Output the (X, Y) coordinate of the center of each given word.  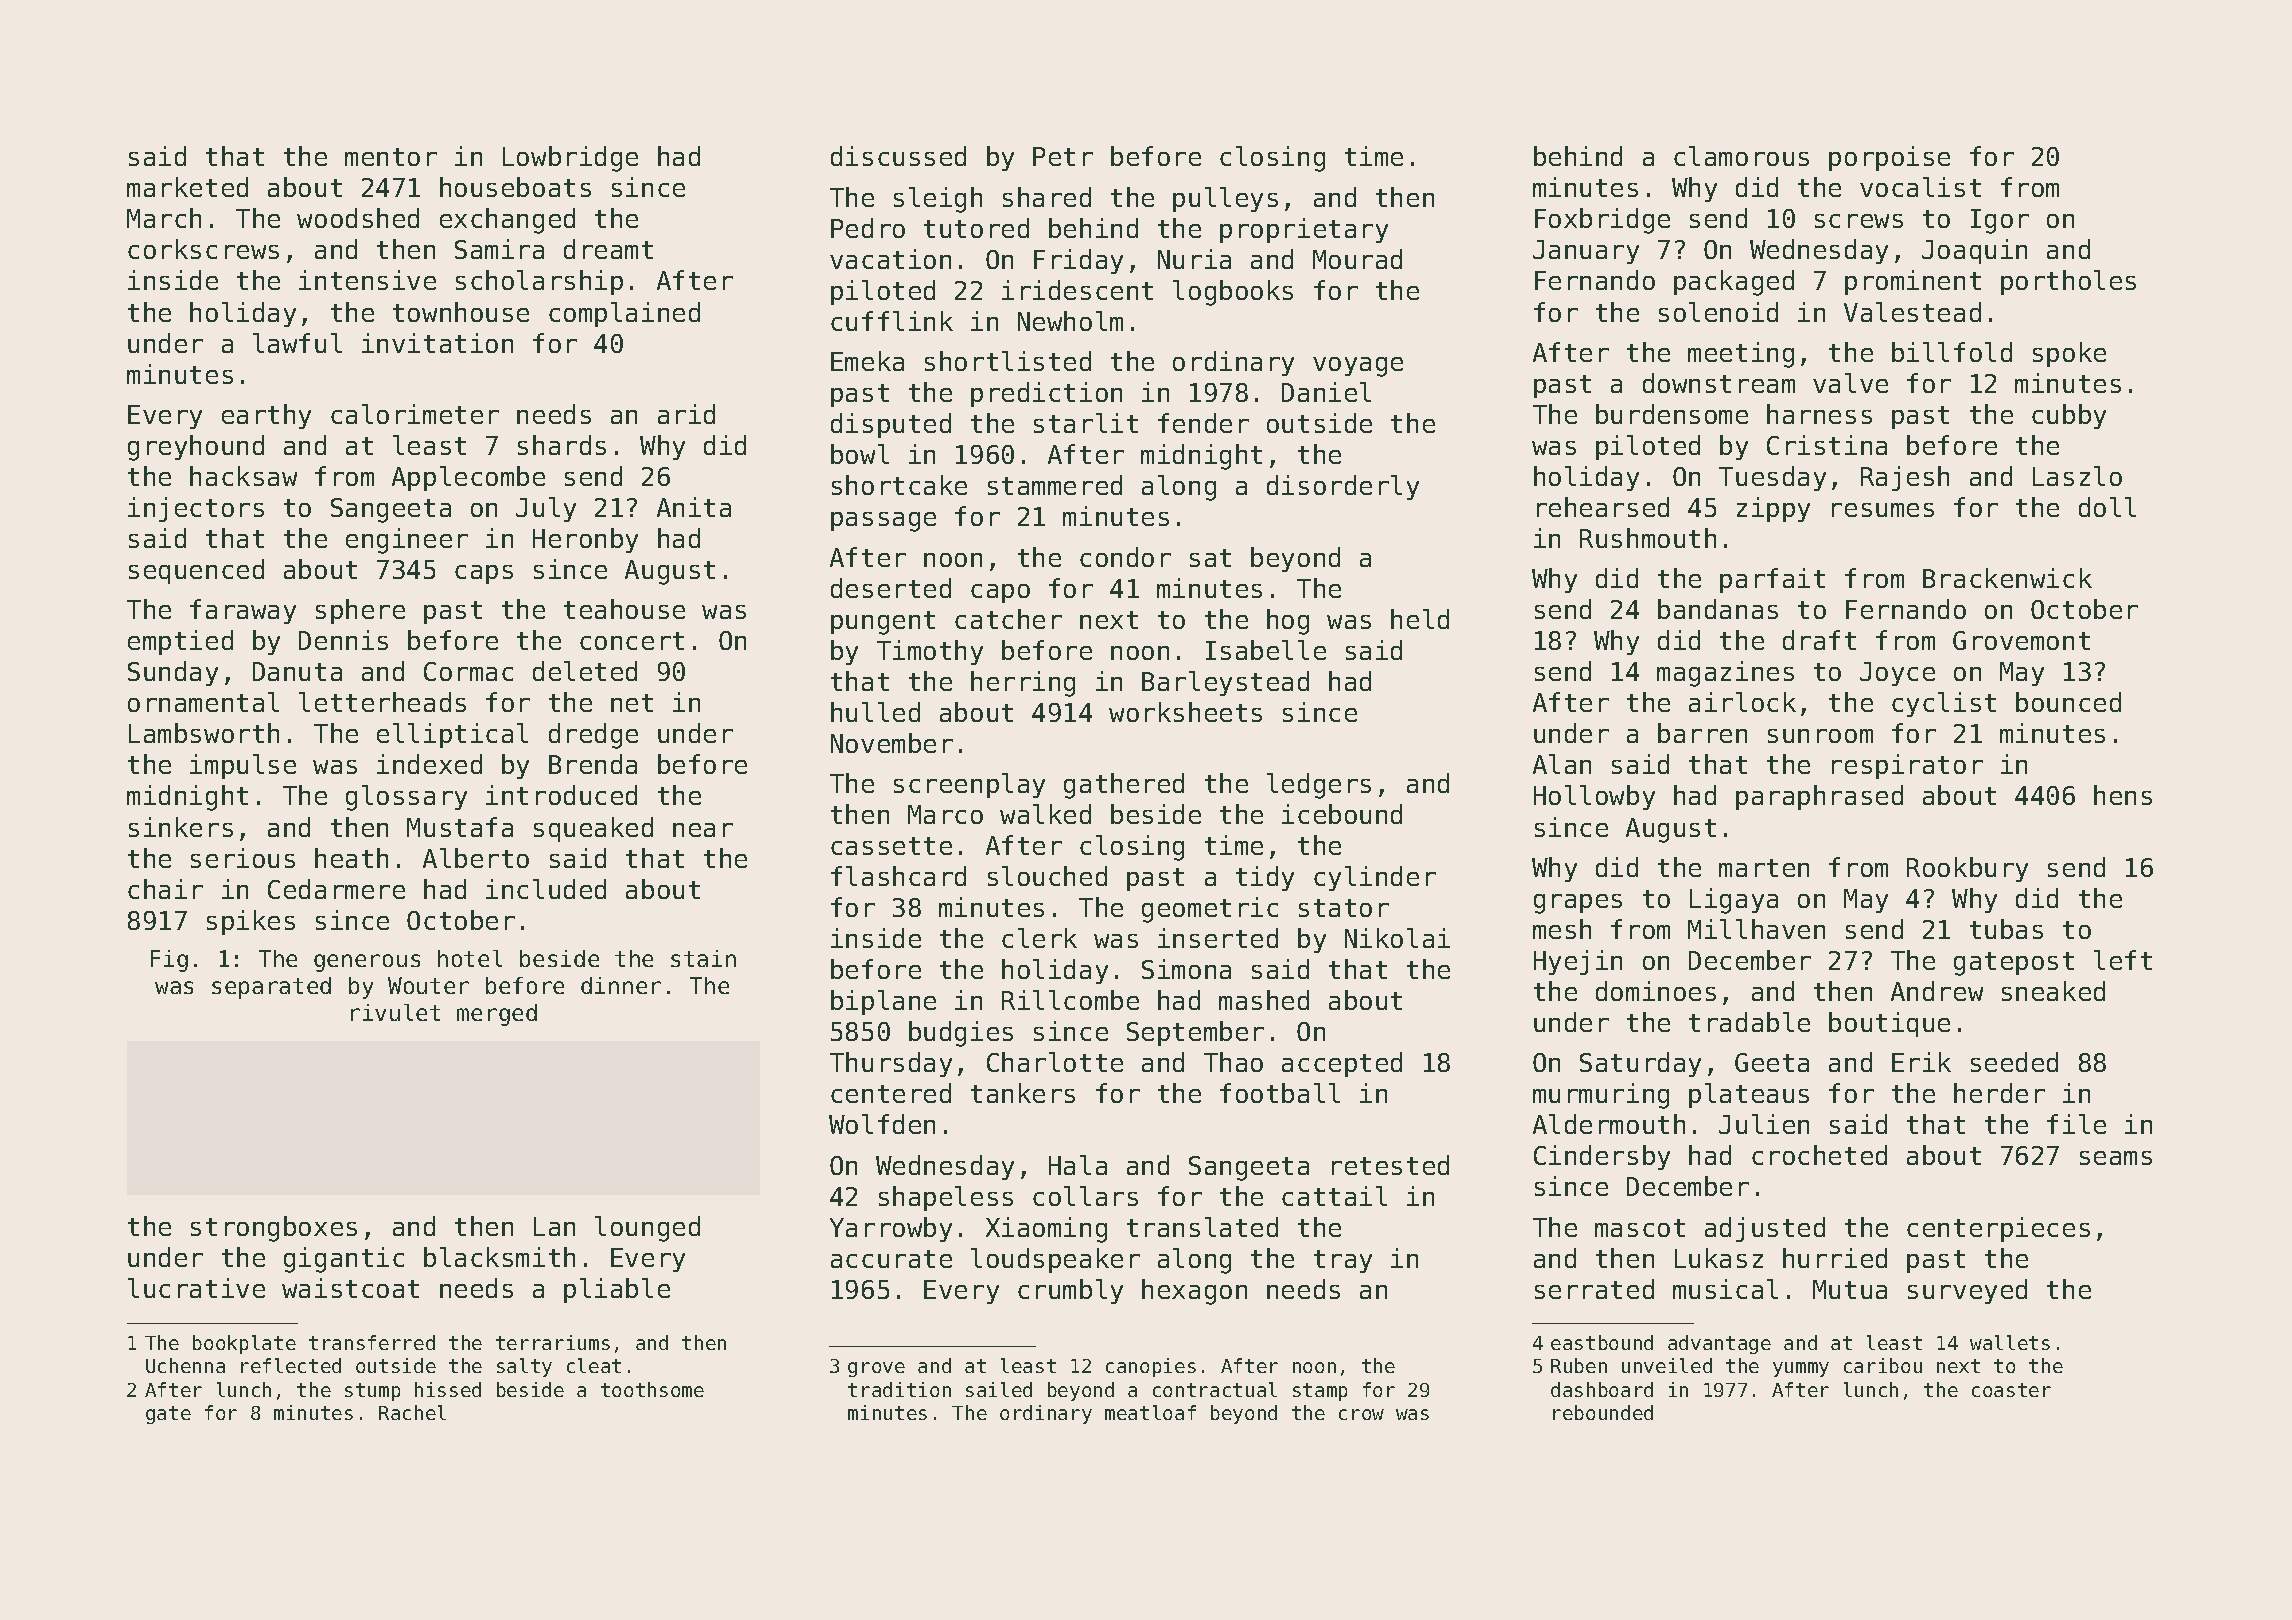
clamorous (1741, 156)
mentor (391, 157)
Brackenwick (2007, 578)
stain (703, 958)
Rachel (412, 1412)
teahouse (624, 609)
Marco (945, 814)
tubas (2006, 929)
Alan (1562, 764)
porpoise (1889, 158)
